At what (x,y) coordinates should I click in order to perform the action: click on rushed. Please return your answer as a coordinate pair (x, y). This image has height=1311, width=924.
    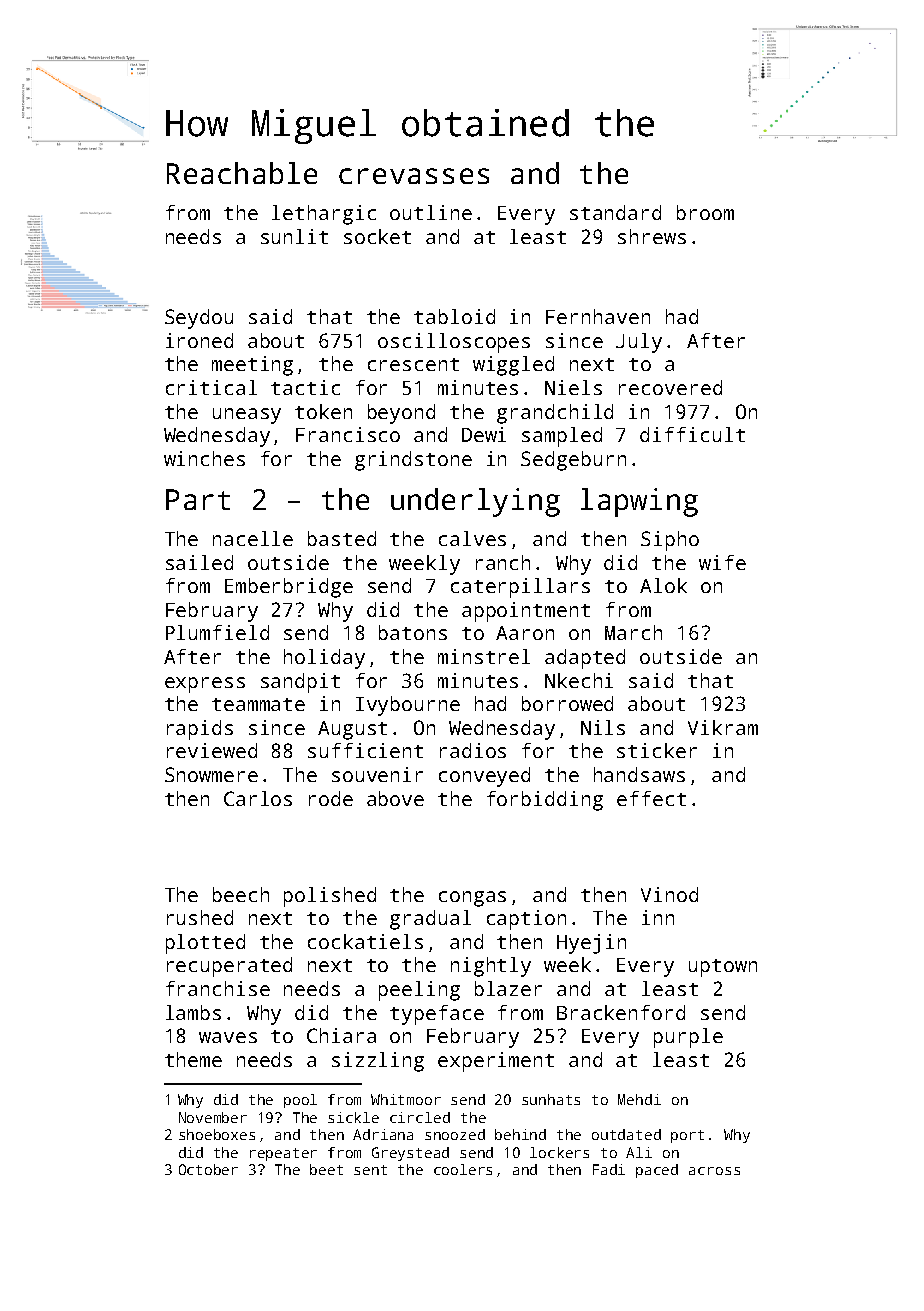
    Looking at the image, I should click on (200, 917).
